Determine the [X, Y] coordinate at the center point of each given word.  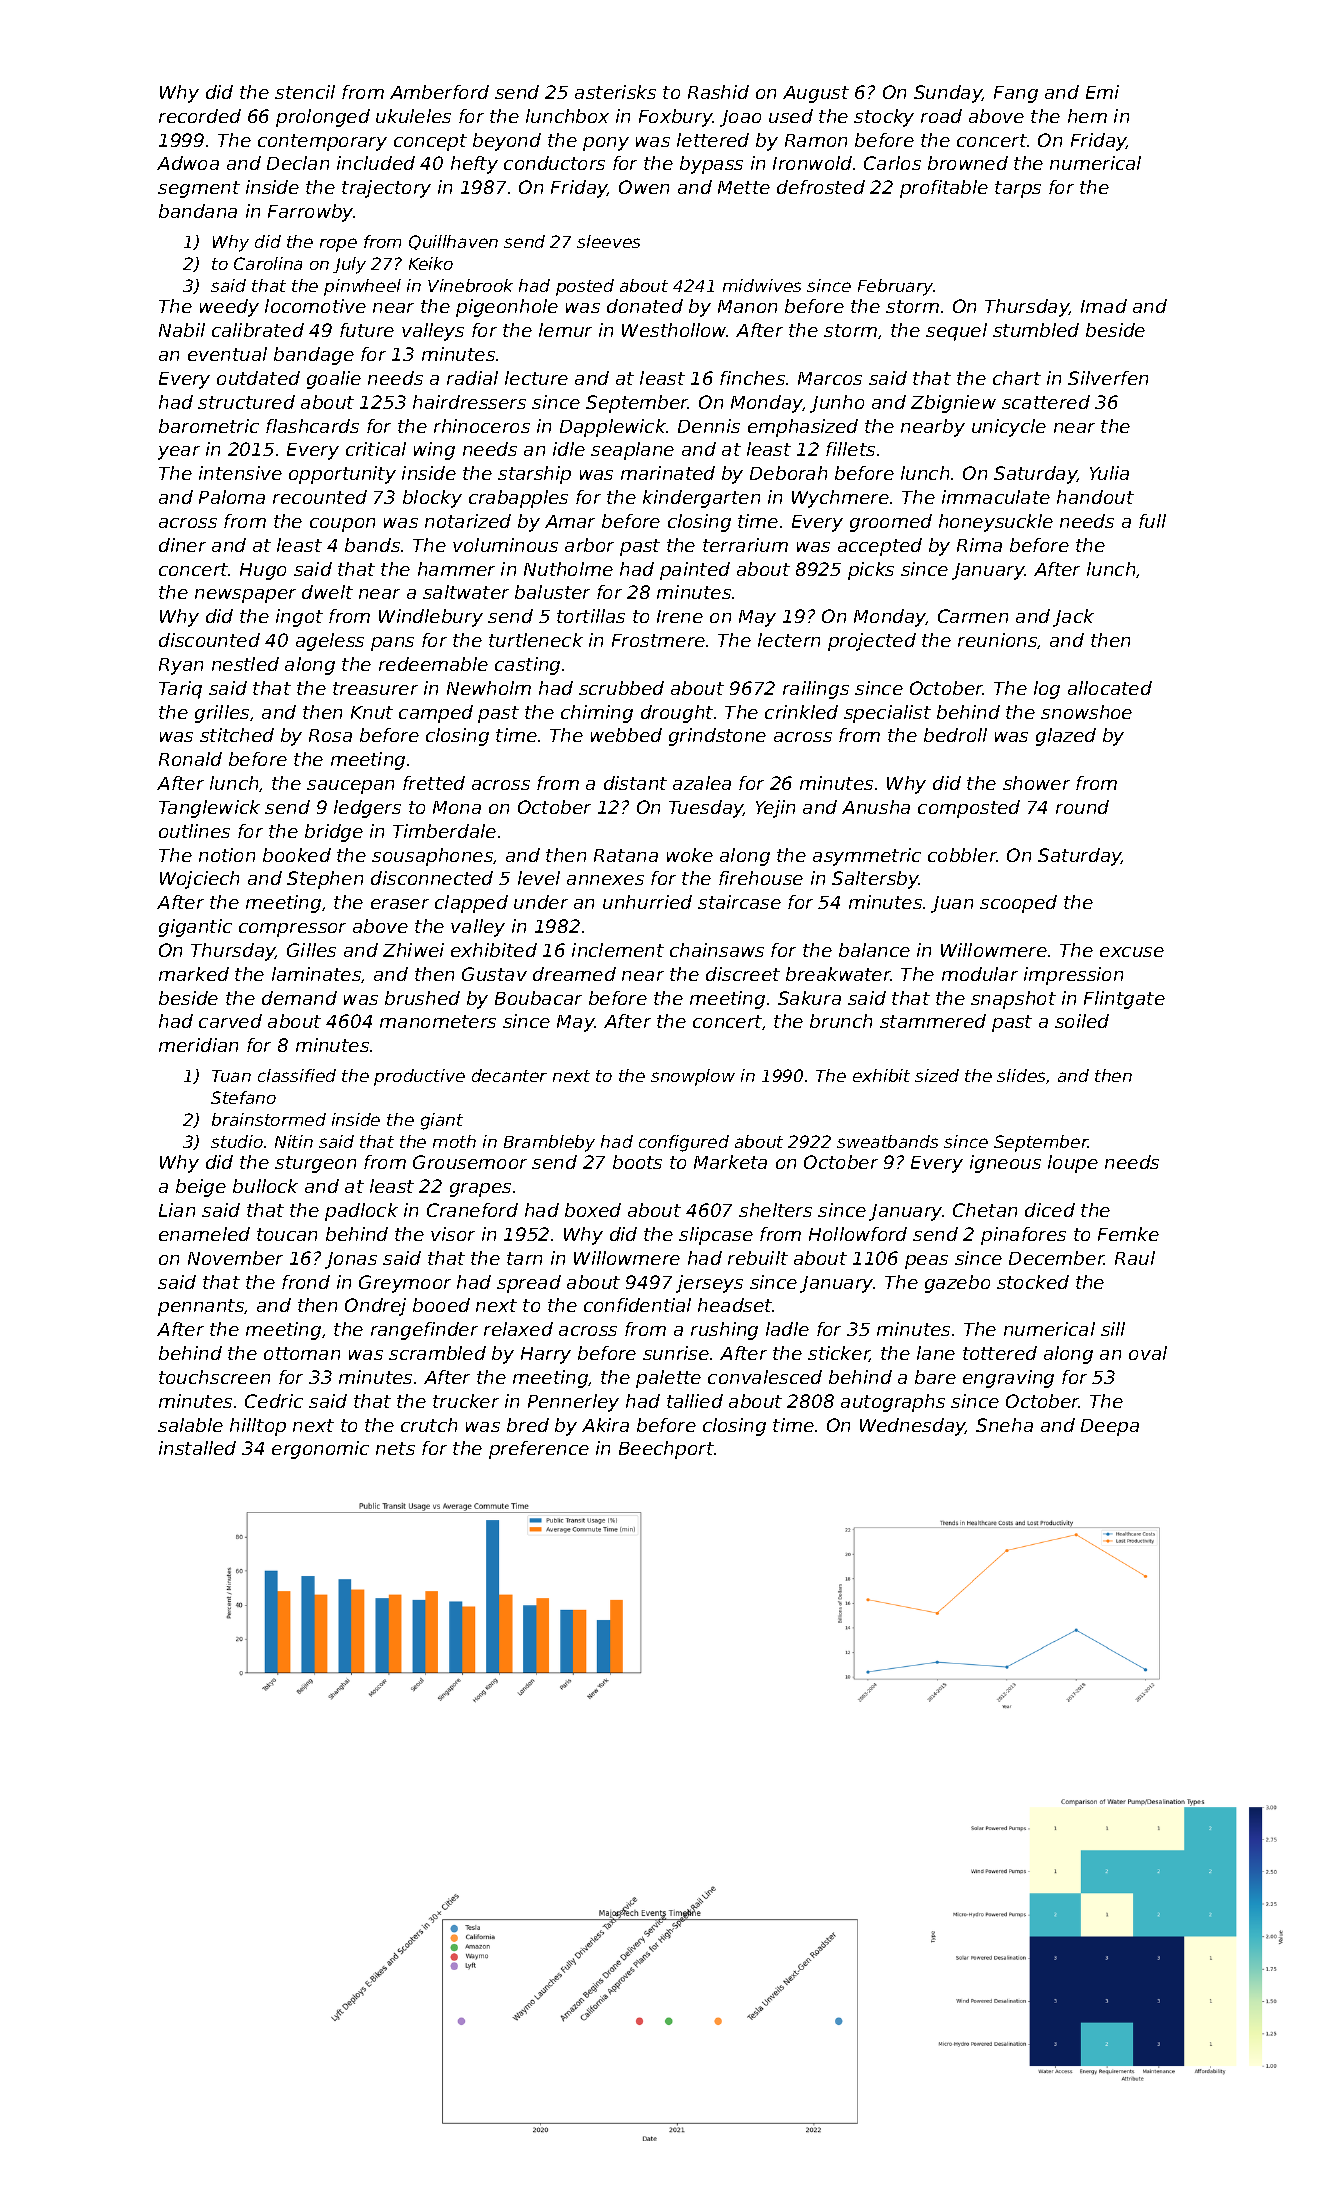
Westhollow [674, 330]
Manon [747, 306]
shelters [775, 1210]
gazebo [957, 1284]
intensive [240, 473]
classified [297, 1075]
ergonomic [320, 1450]
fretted [434, 783]
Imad [1104, 306]
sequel [956, 332]
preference [539, 1450]
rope [338, 245]
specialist [887, 714]
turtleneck [536, 640]
